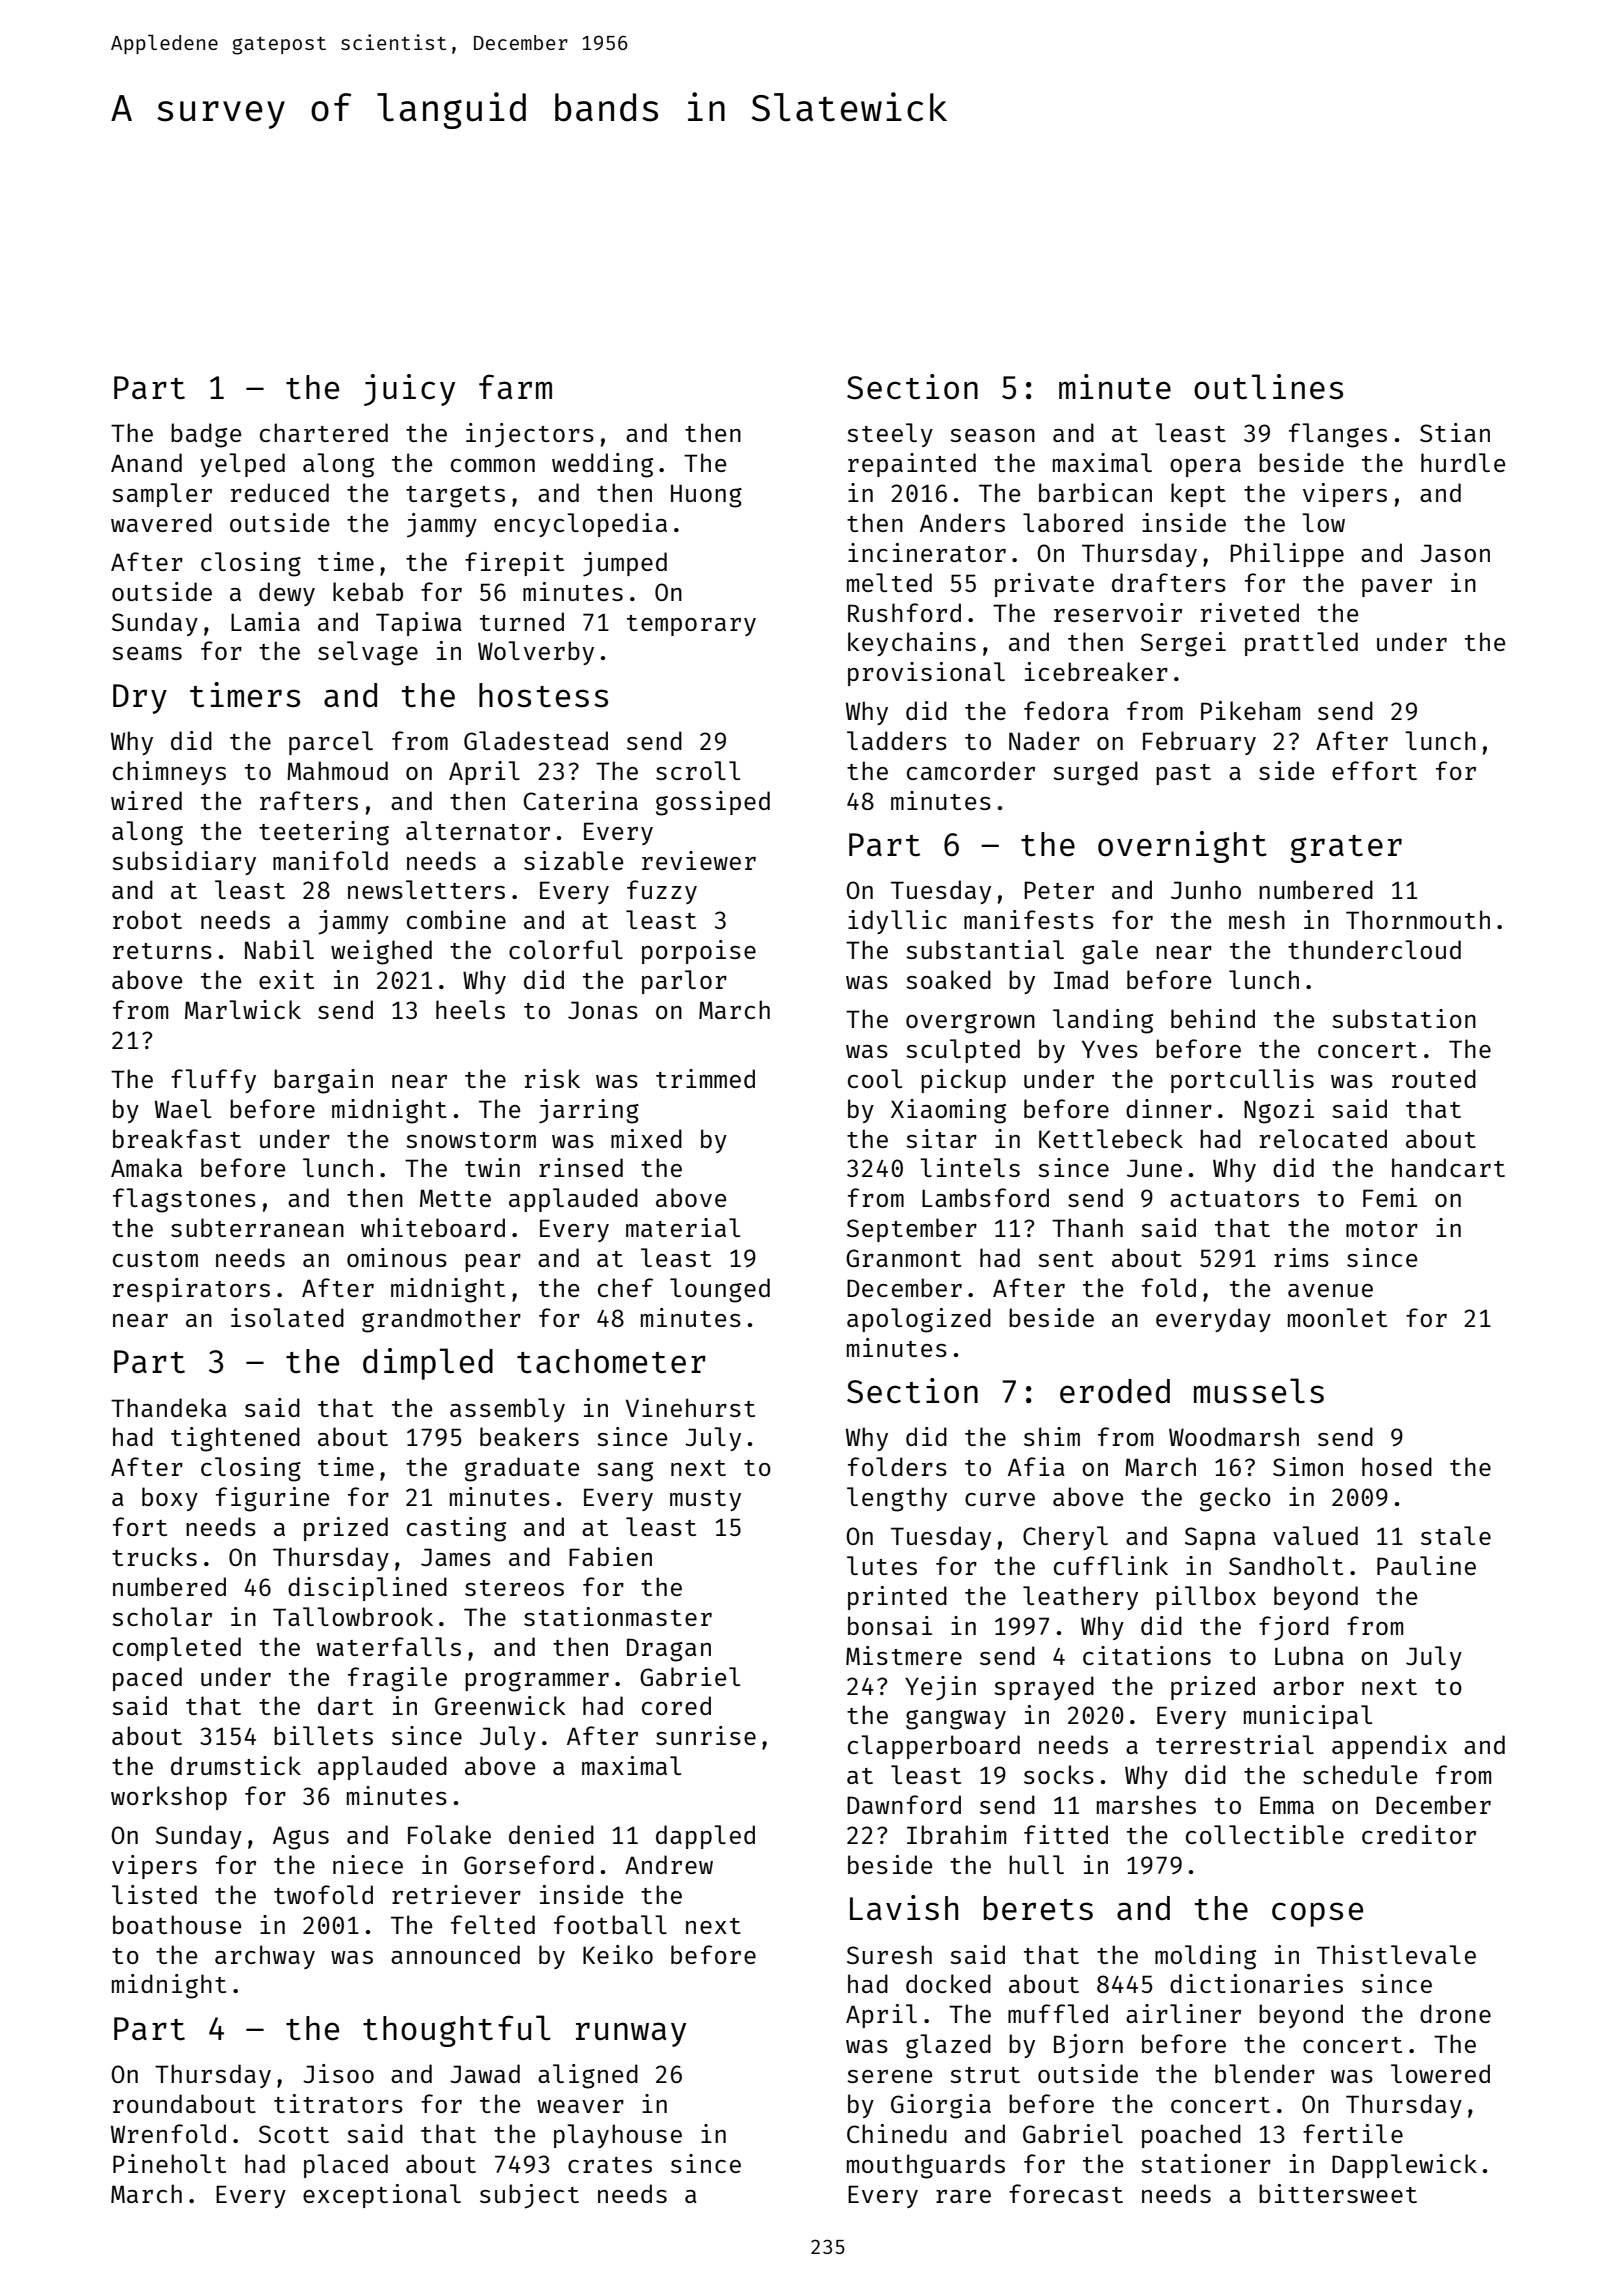 The width and height of the image is (1620, 2292). I want to click on badge, so click(206, 435).
